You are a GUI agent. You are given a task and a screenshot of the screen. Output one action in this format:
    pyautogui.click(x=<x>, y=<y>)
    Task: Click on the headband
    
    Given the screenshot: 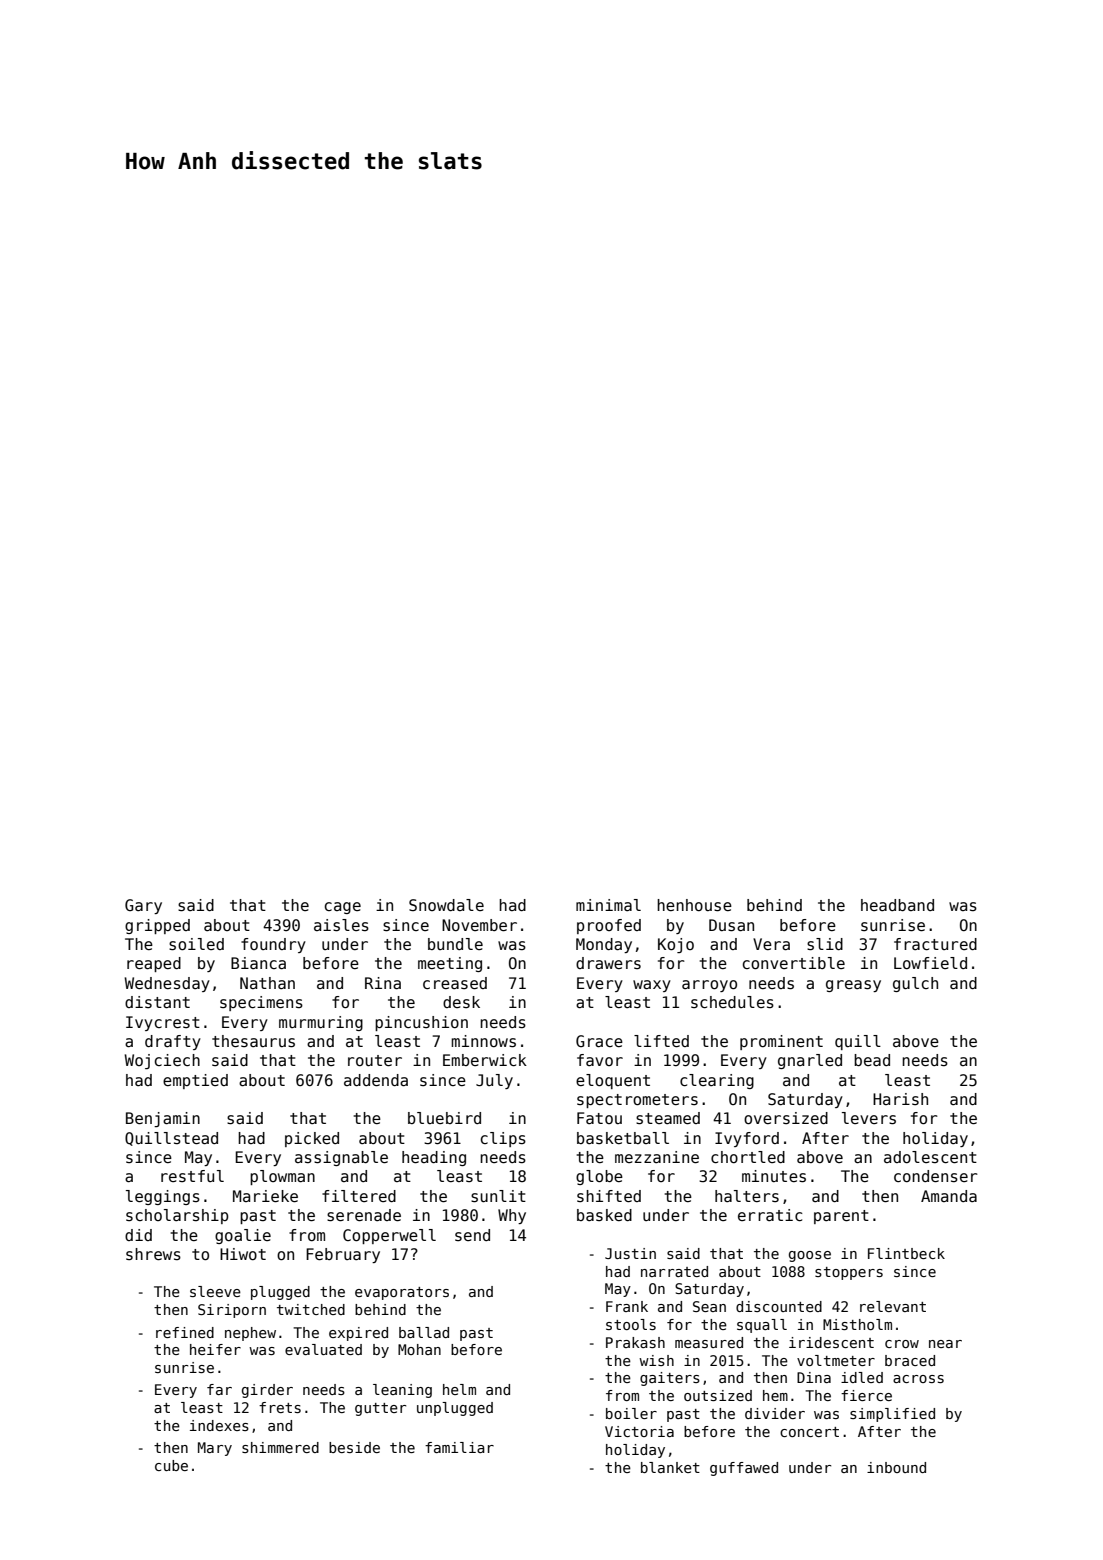 What is the action you would take?
    pyautogui.click(x=897, y=905)
